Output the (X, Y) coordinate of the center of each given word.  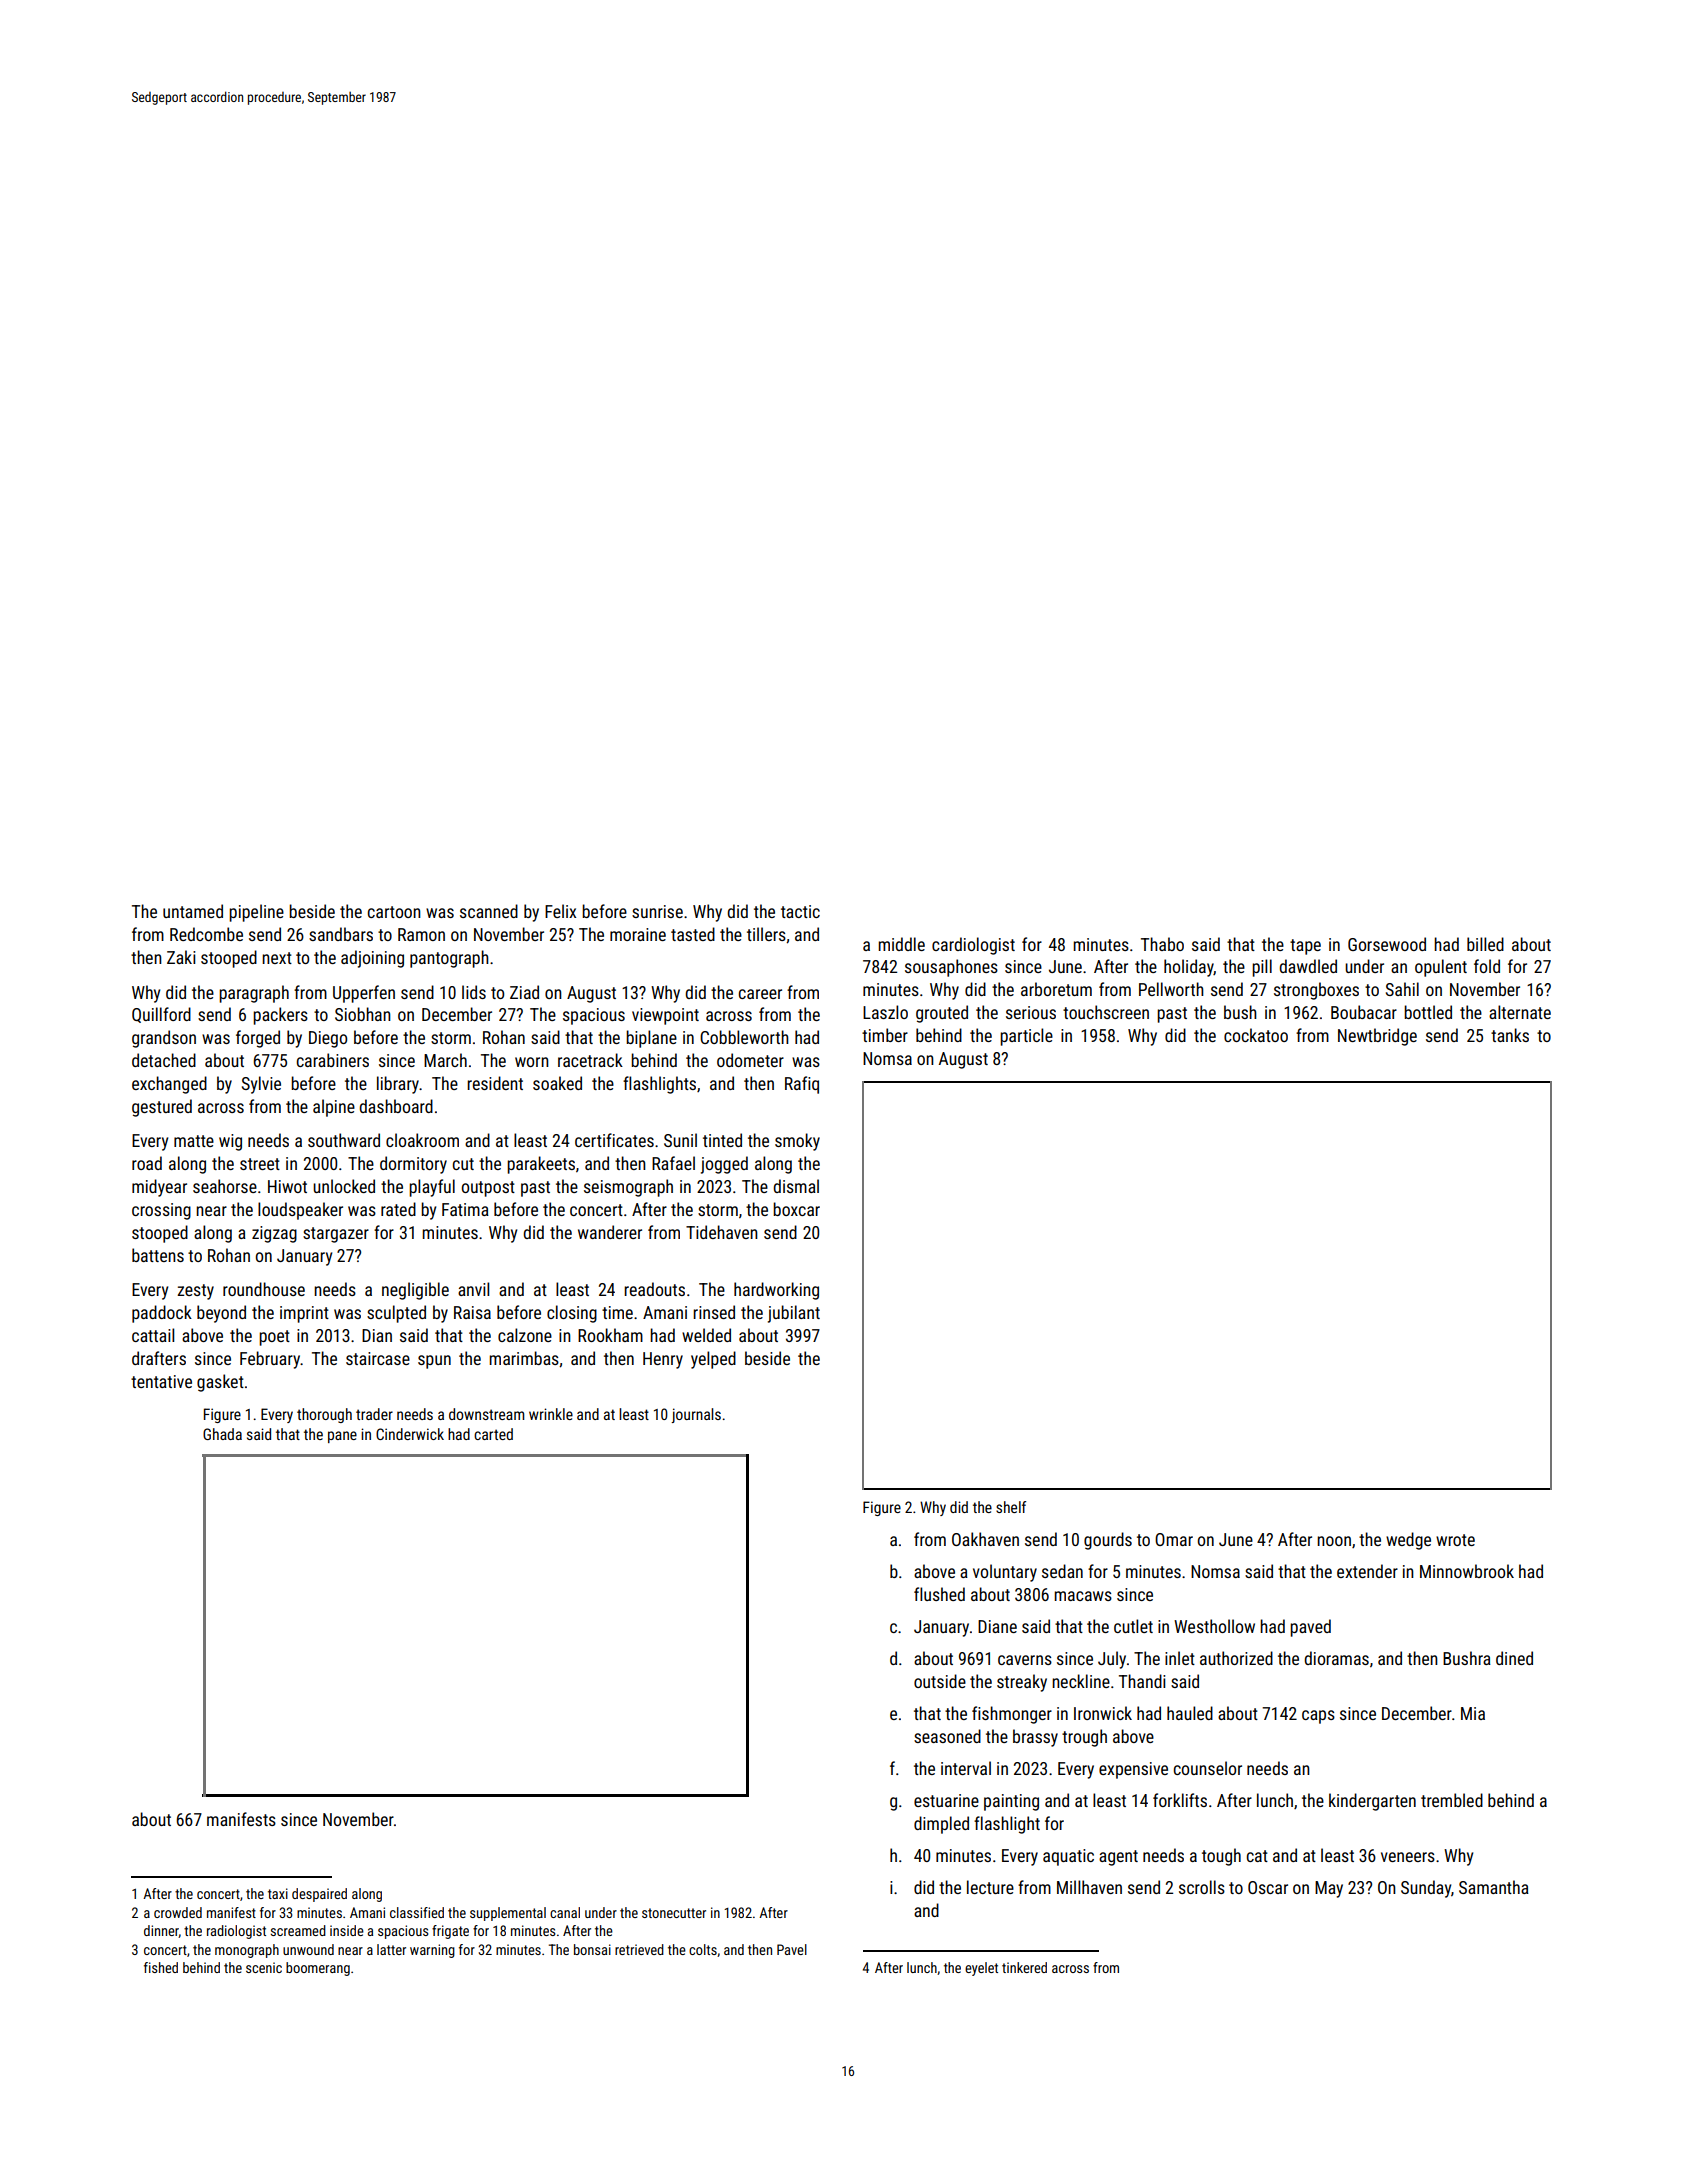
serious (1031, 1012)
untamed (193, 911)
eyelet (981, 1969)
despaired (319, 1895)
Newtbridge (1377, 1037)
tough (1221, 1857)
